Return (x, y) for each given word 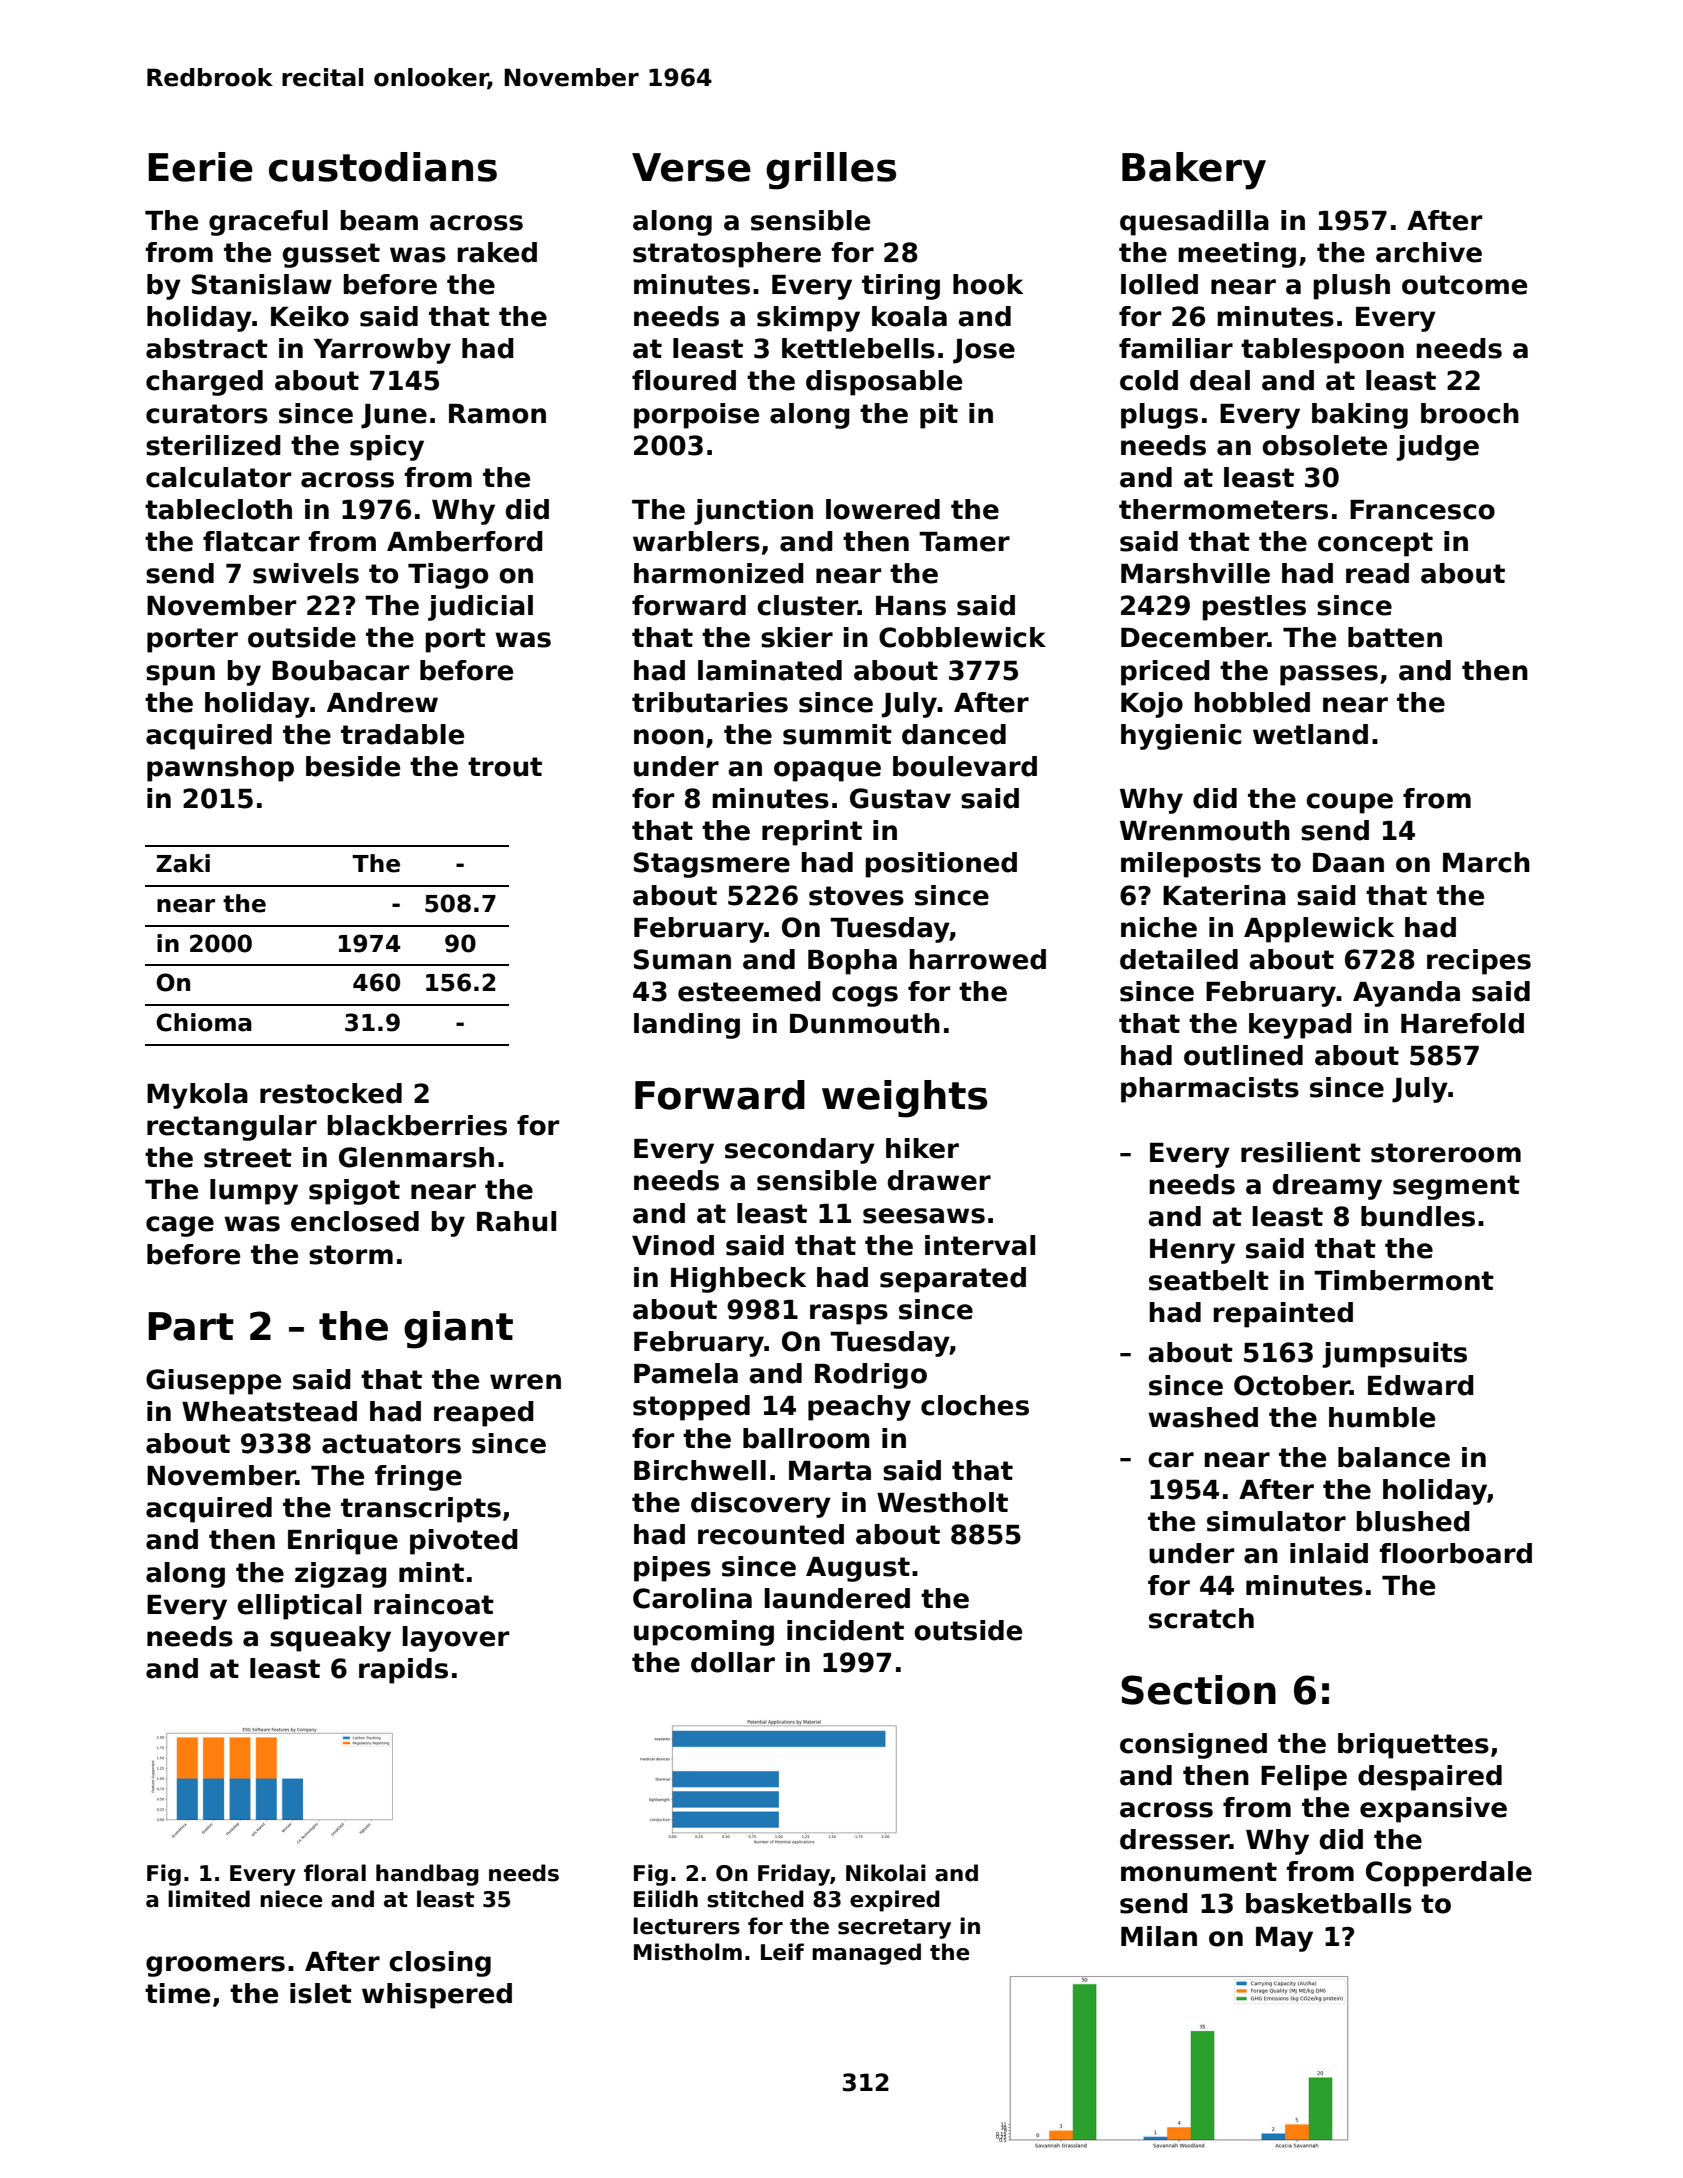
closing (440, 1964)
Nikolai (886, 1873)
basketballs (1329, 1903)
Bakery (1194, 171)
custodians (383, 167)
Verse (691, 167)
